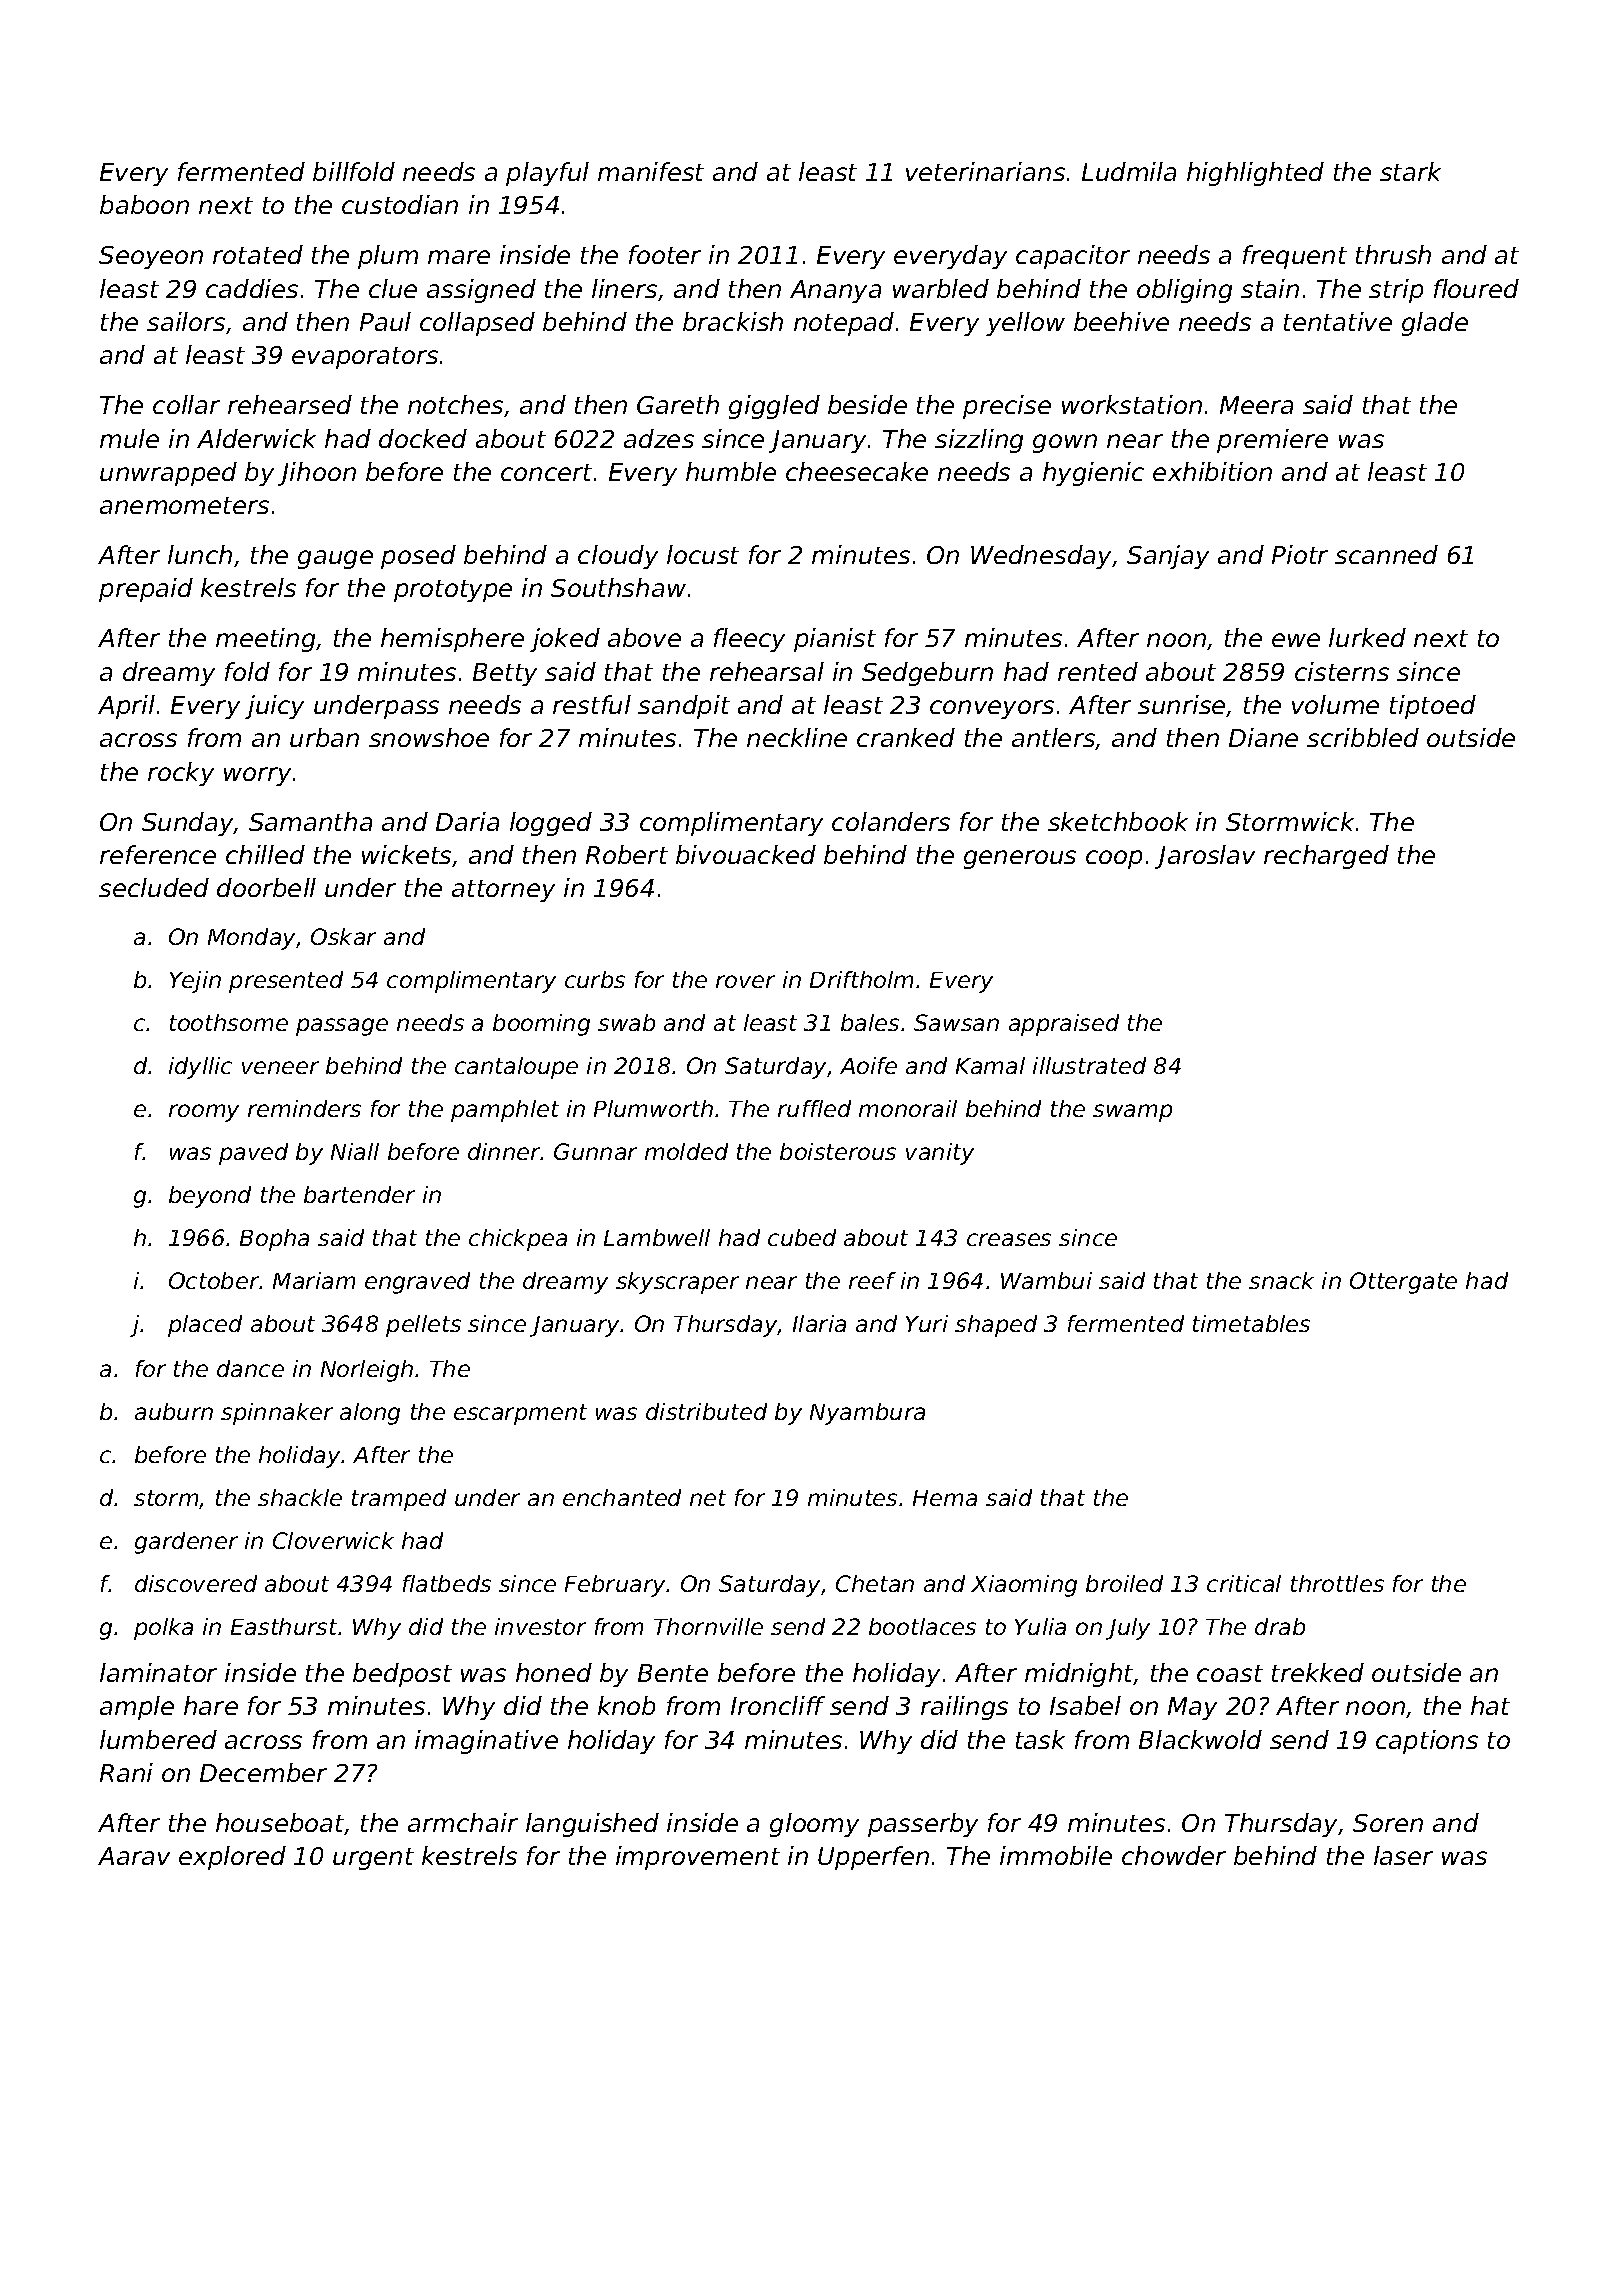  What do you see at coordinates (1255, 174) in the screenshot?
I see `highlighted` at bounding box center [1255, 174].
